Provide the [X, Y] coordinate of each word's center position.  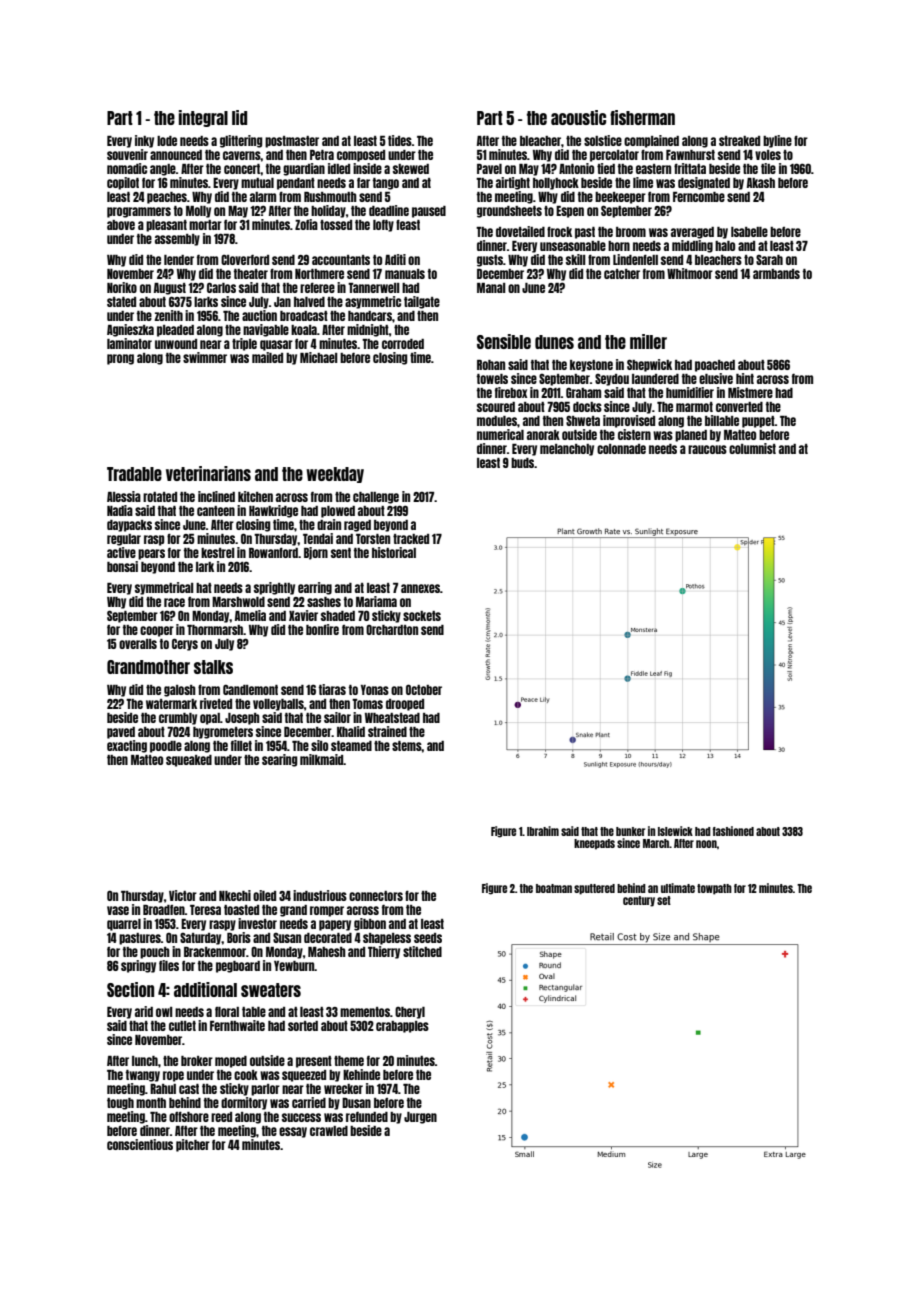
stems [407, 746]
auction [259, 315]
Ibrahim [543, 831]
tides [400, 140]
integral [203, 118]
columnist [752, 448]
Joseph [242, 719]
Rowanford [273, 552]
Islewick [675, 831]
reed [221, 1117]
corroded [403, 344]
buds [522, 463]
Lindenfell [635, 259]
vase [118, 910]
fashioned [733, 831]
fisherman [642, 117]
